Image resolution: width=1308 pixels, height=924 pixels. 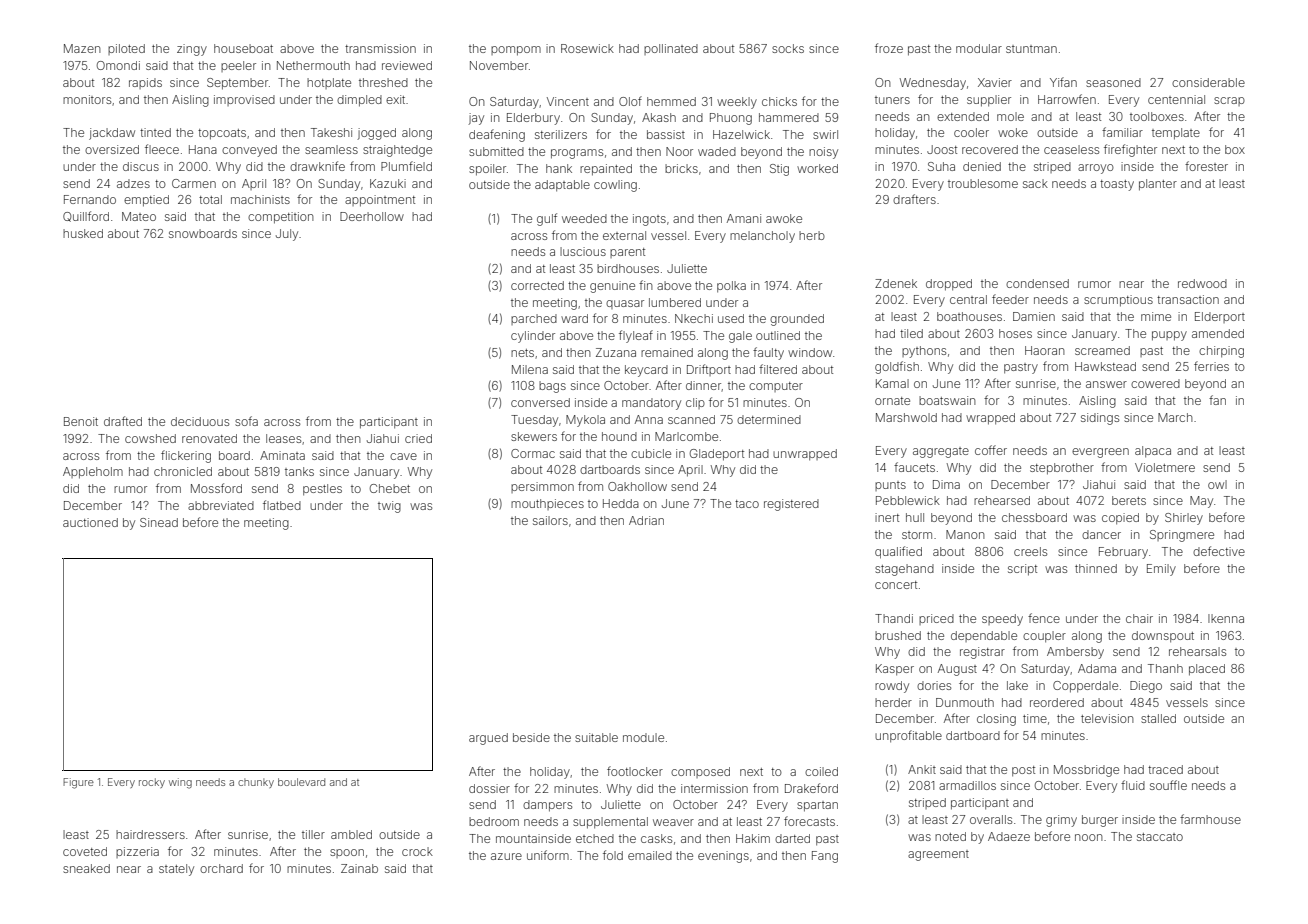 What do you see at coordinates (537, 285) in the screenshot?
I see `corrected` at bounding box center [537, 285].
